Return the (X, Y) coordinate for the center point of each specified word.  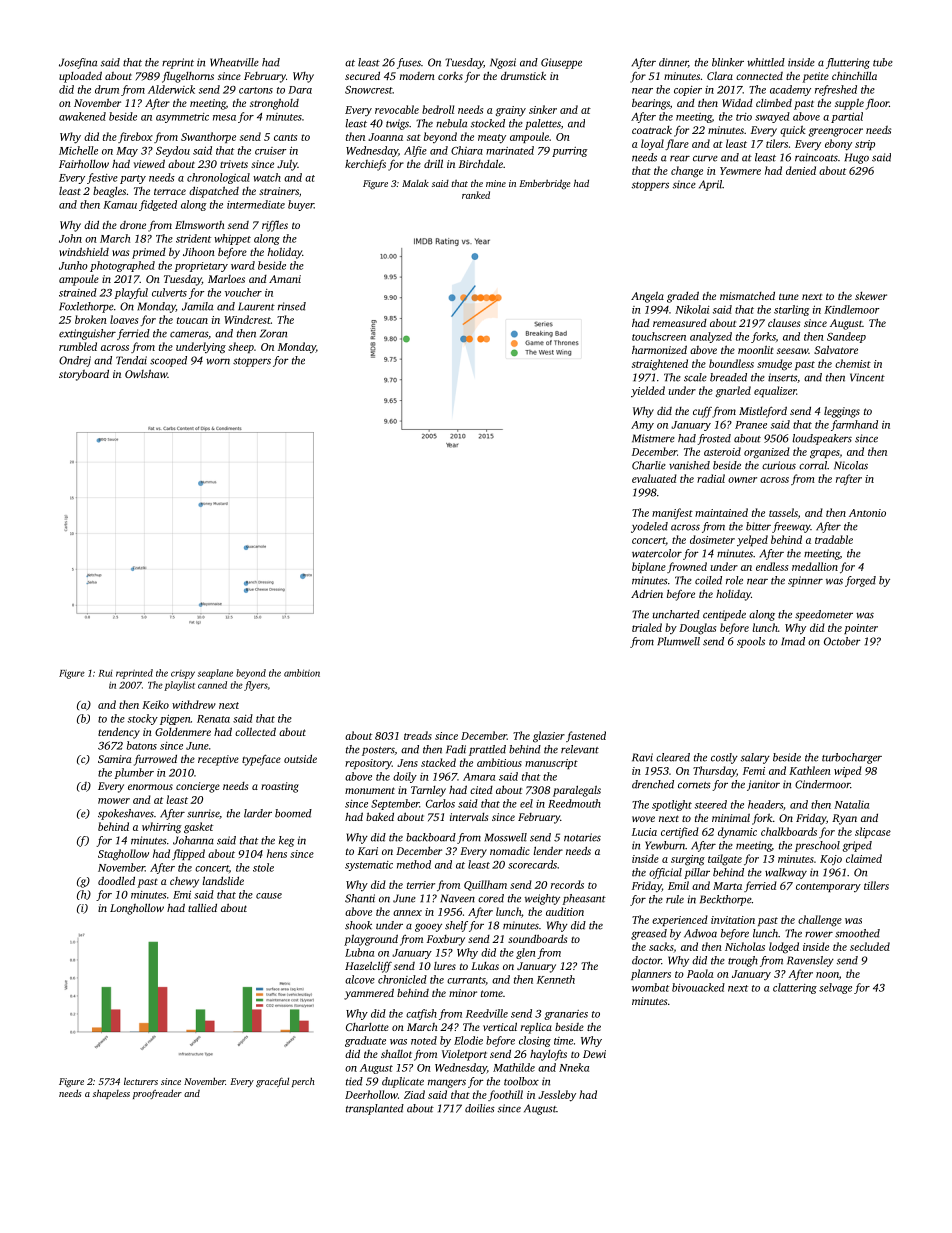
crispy (183, 674)
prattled (487, 750)
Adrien (647, 593)
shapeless (111, 1094)
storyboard (84, 375)
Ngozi (503, 63)
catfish (421, 1014)
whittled (766, 62)
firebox (135, 137)
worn (218, 361)
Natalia (851, 804)
